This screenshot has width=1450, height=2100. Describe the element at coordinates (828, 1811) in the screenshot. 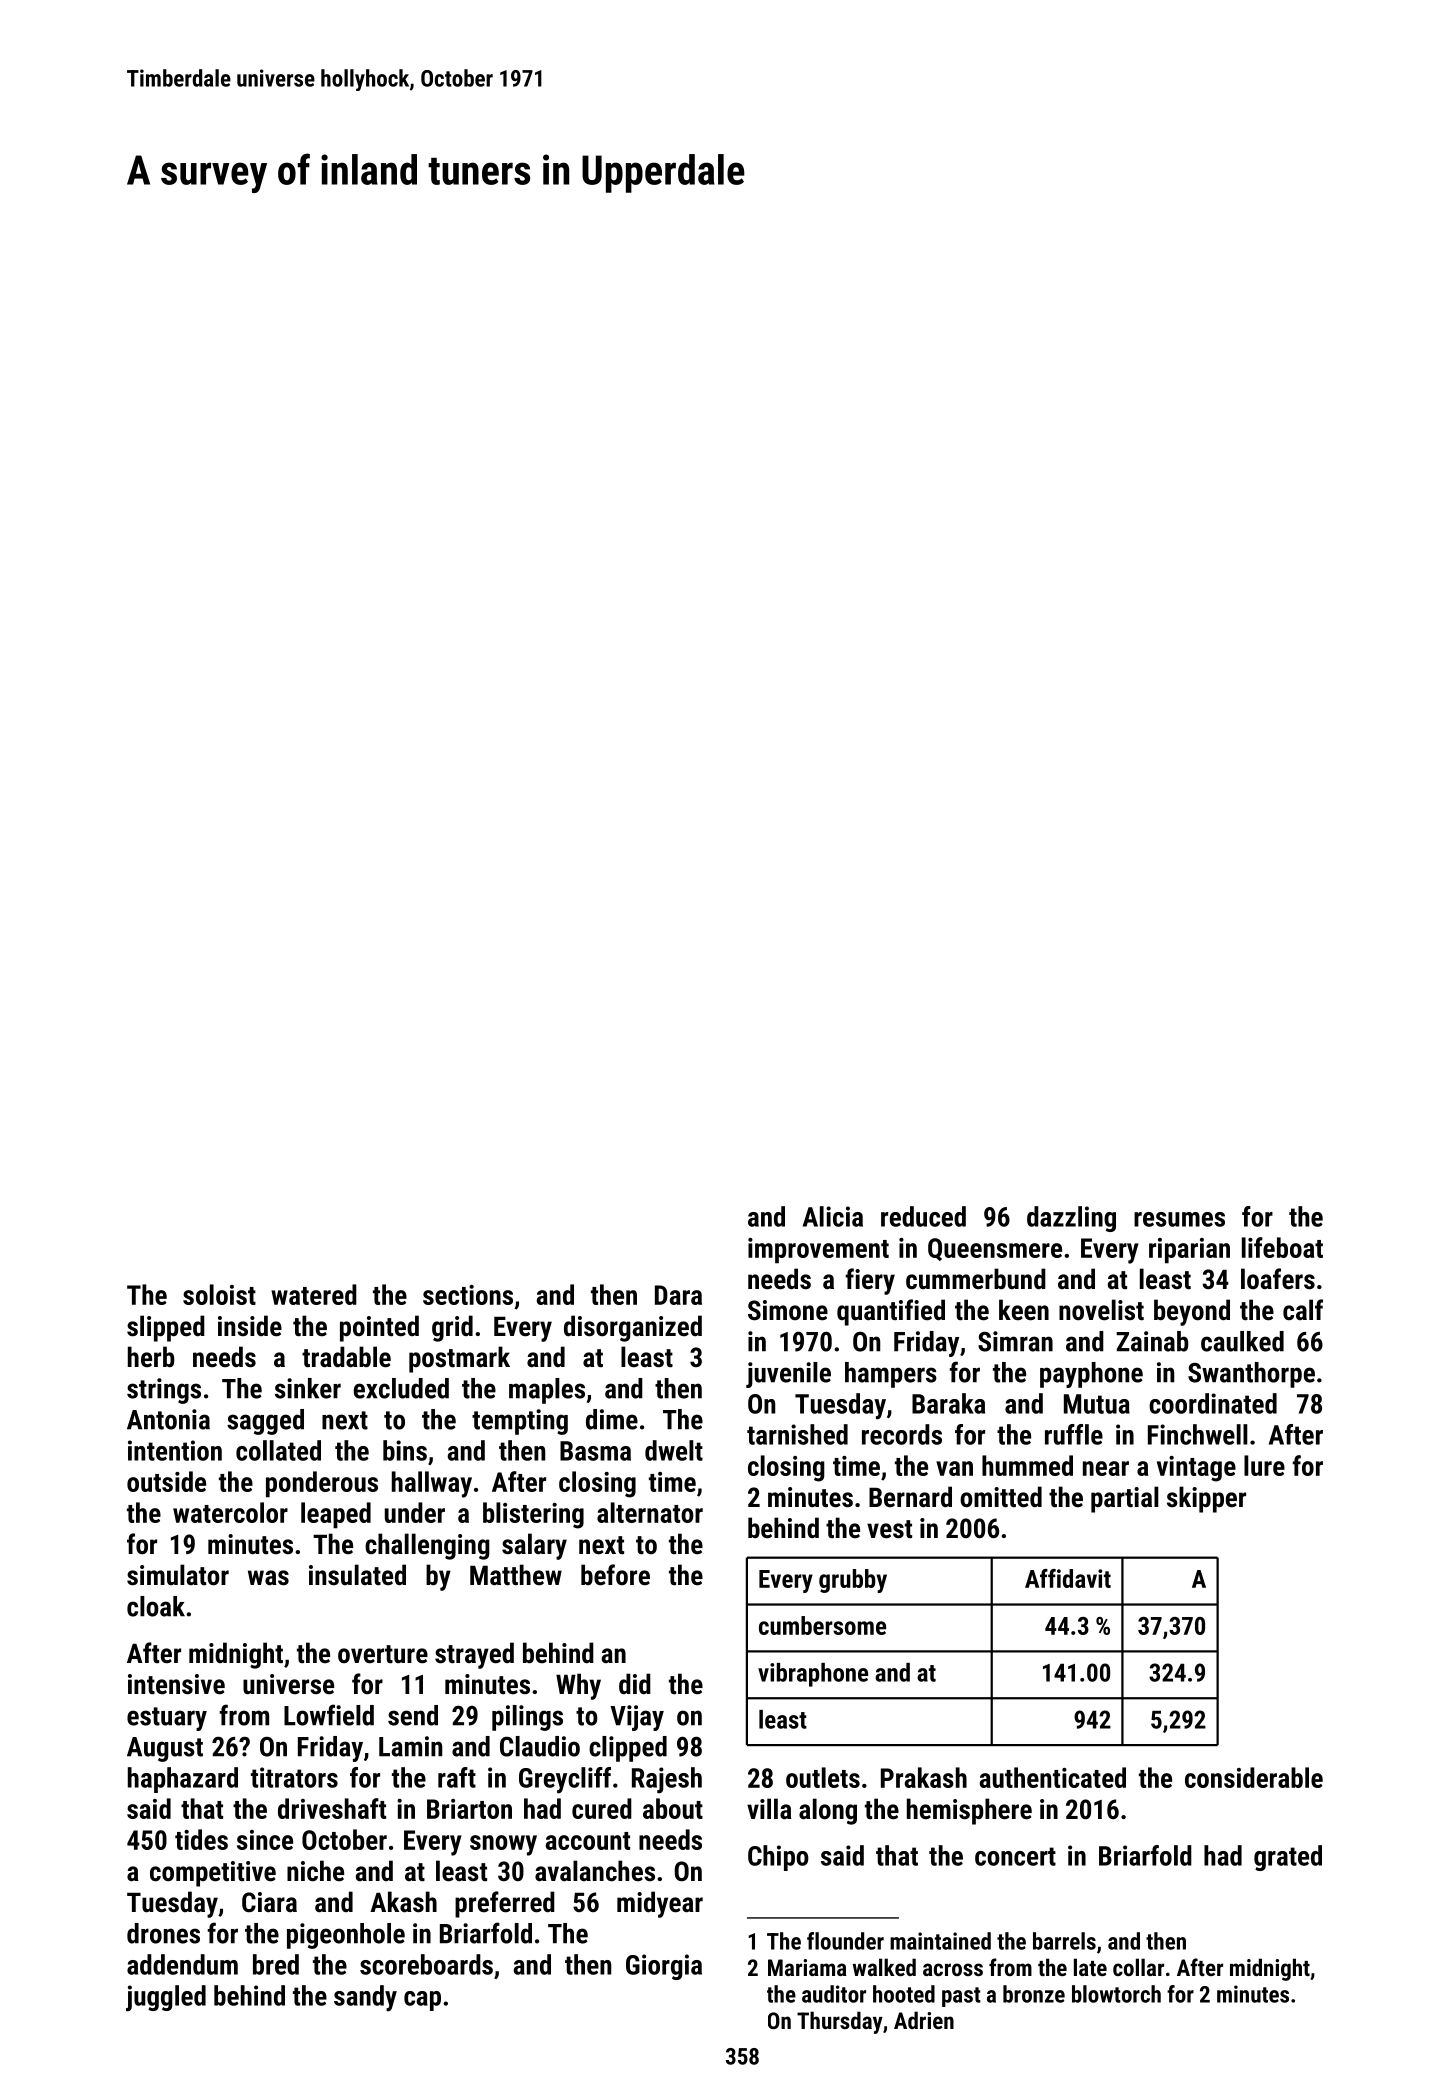

I see `along` at that location.
